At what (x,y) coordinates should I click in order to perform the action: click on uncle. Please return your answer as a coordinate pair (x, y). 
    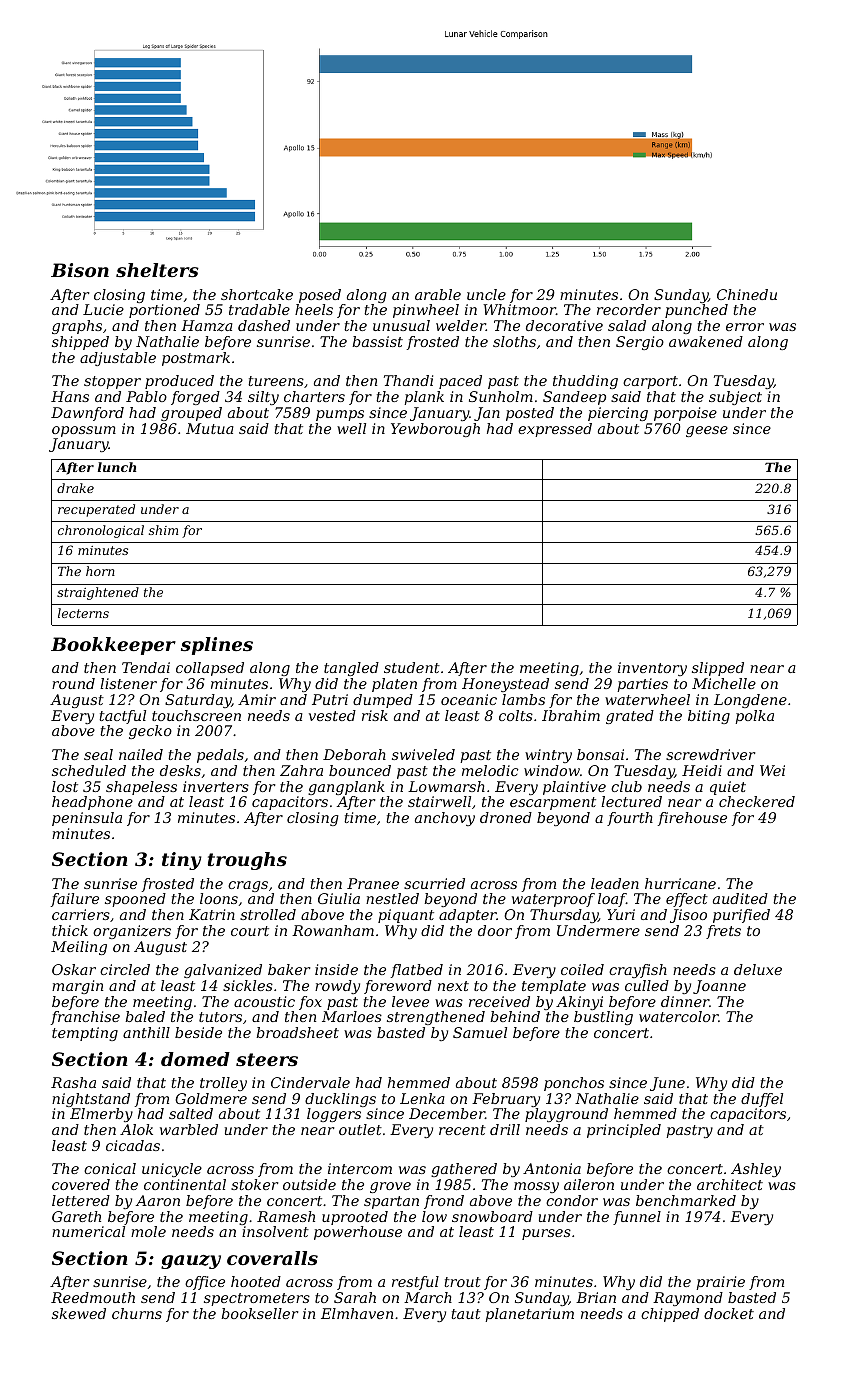
    Looking at the image, I should click on (486, 294).
